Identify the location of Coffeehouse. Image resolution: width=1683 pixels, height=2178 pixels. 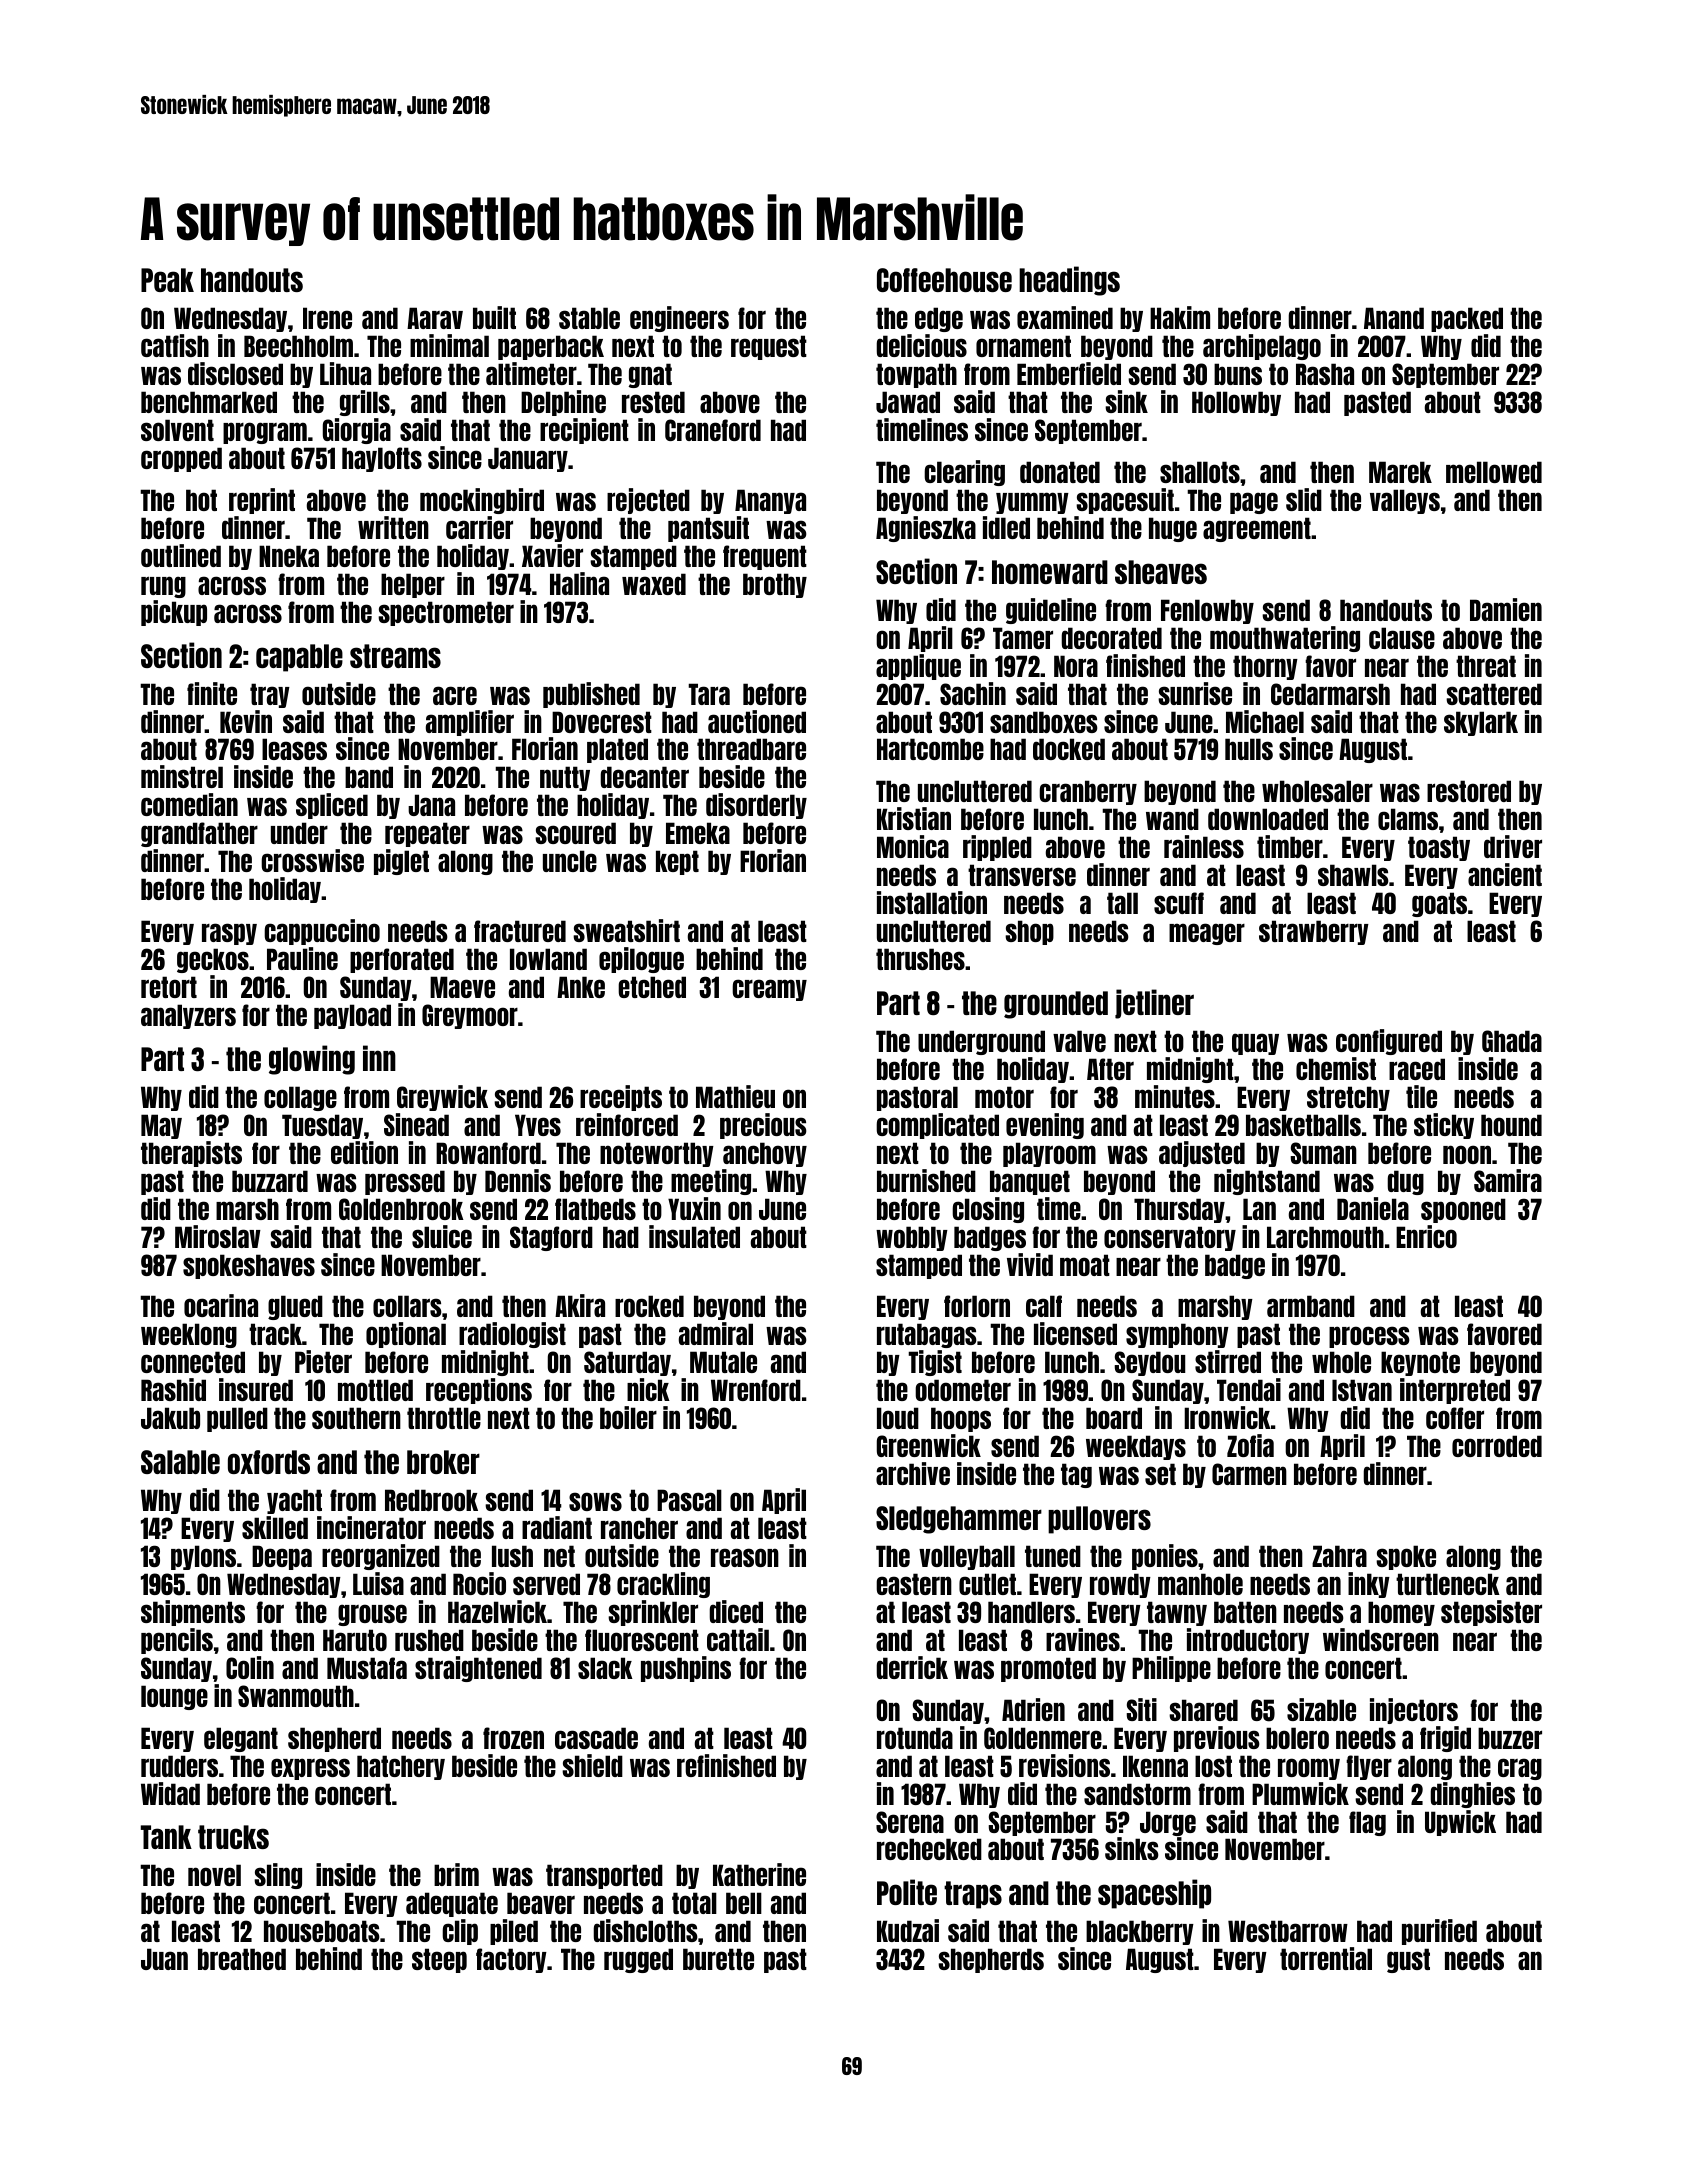
(944, 280).
